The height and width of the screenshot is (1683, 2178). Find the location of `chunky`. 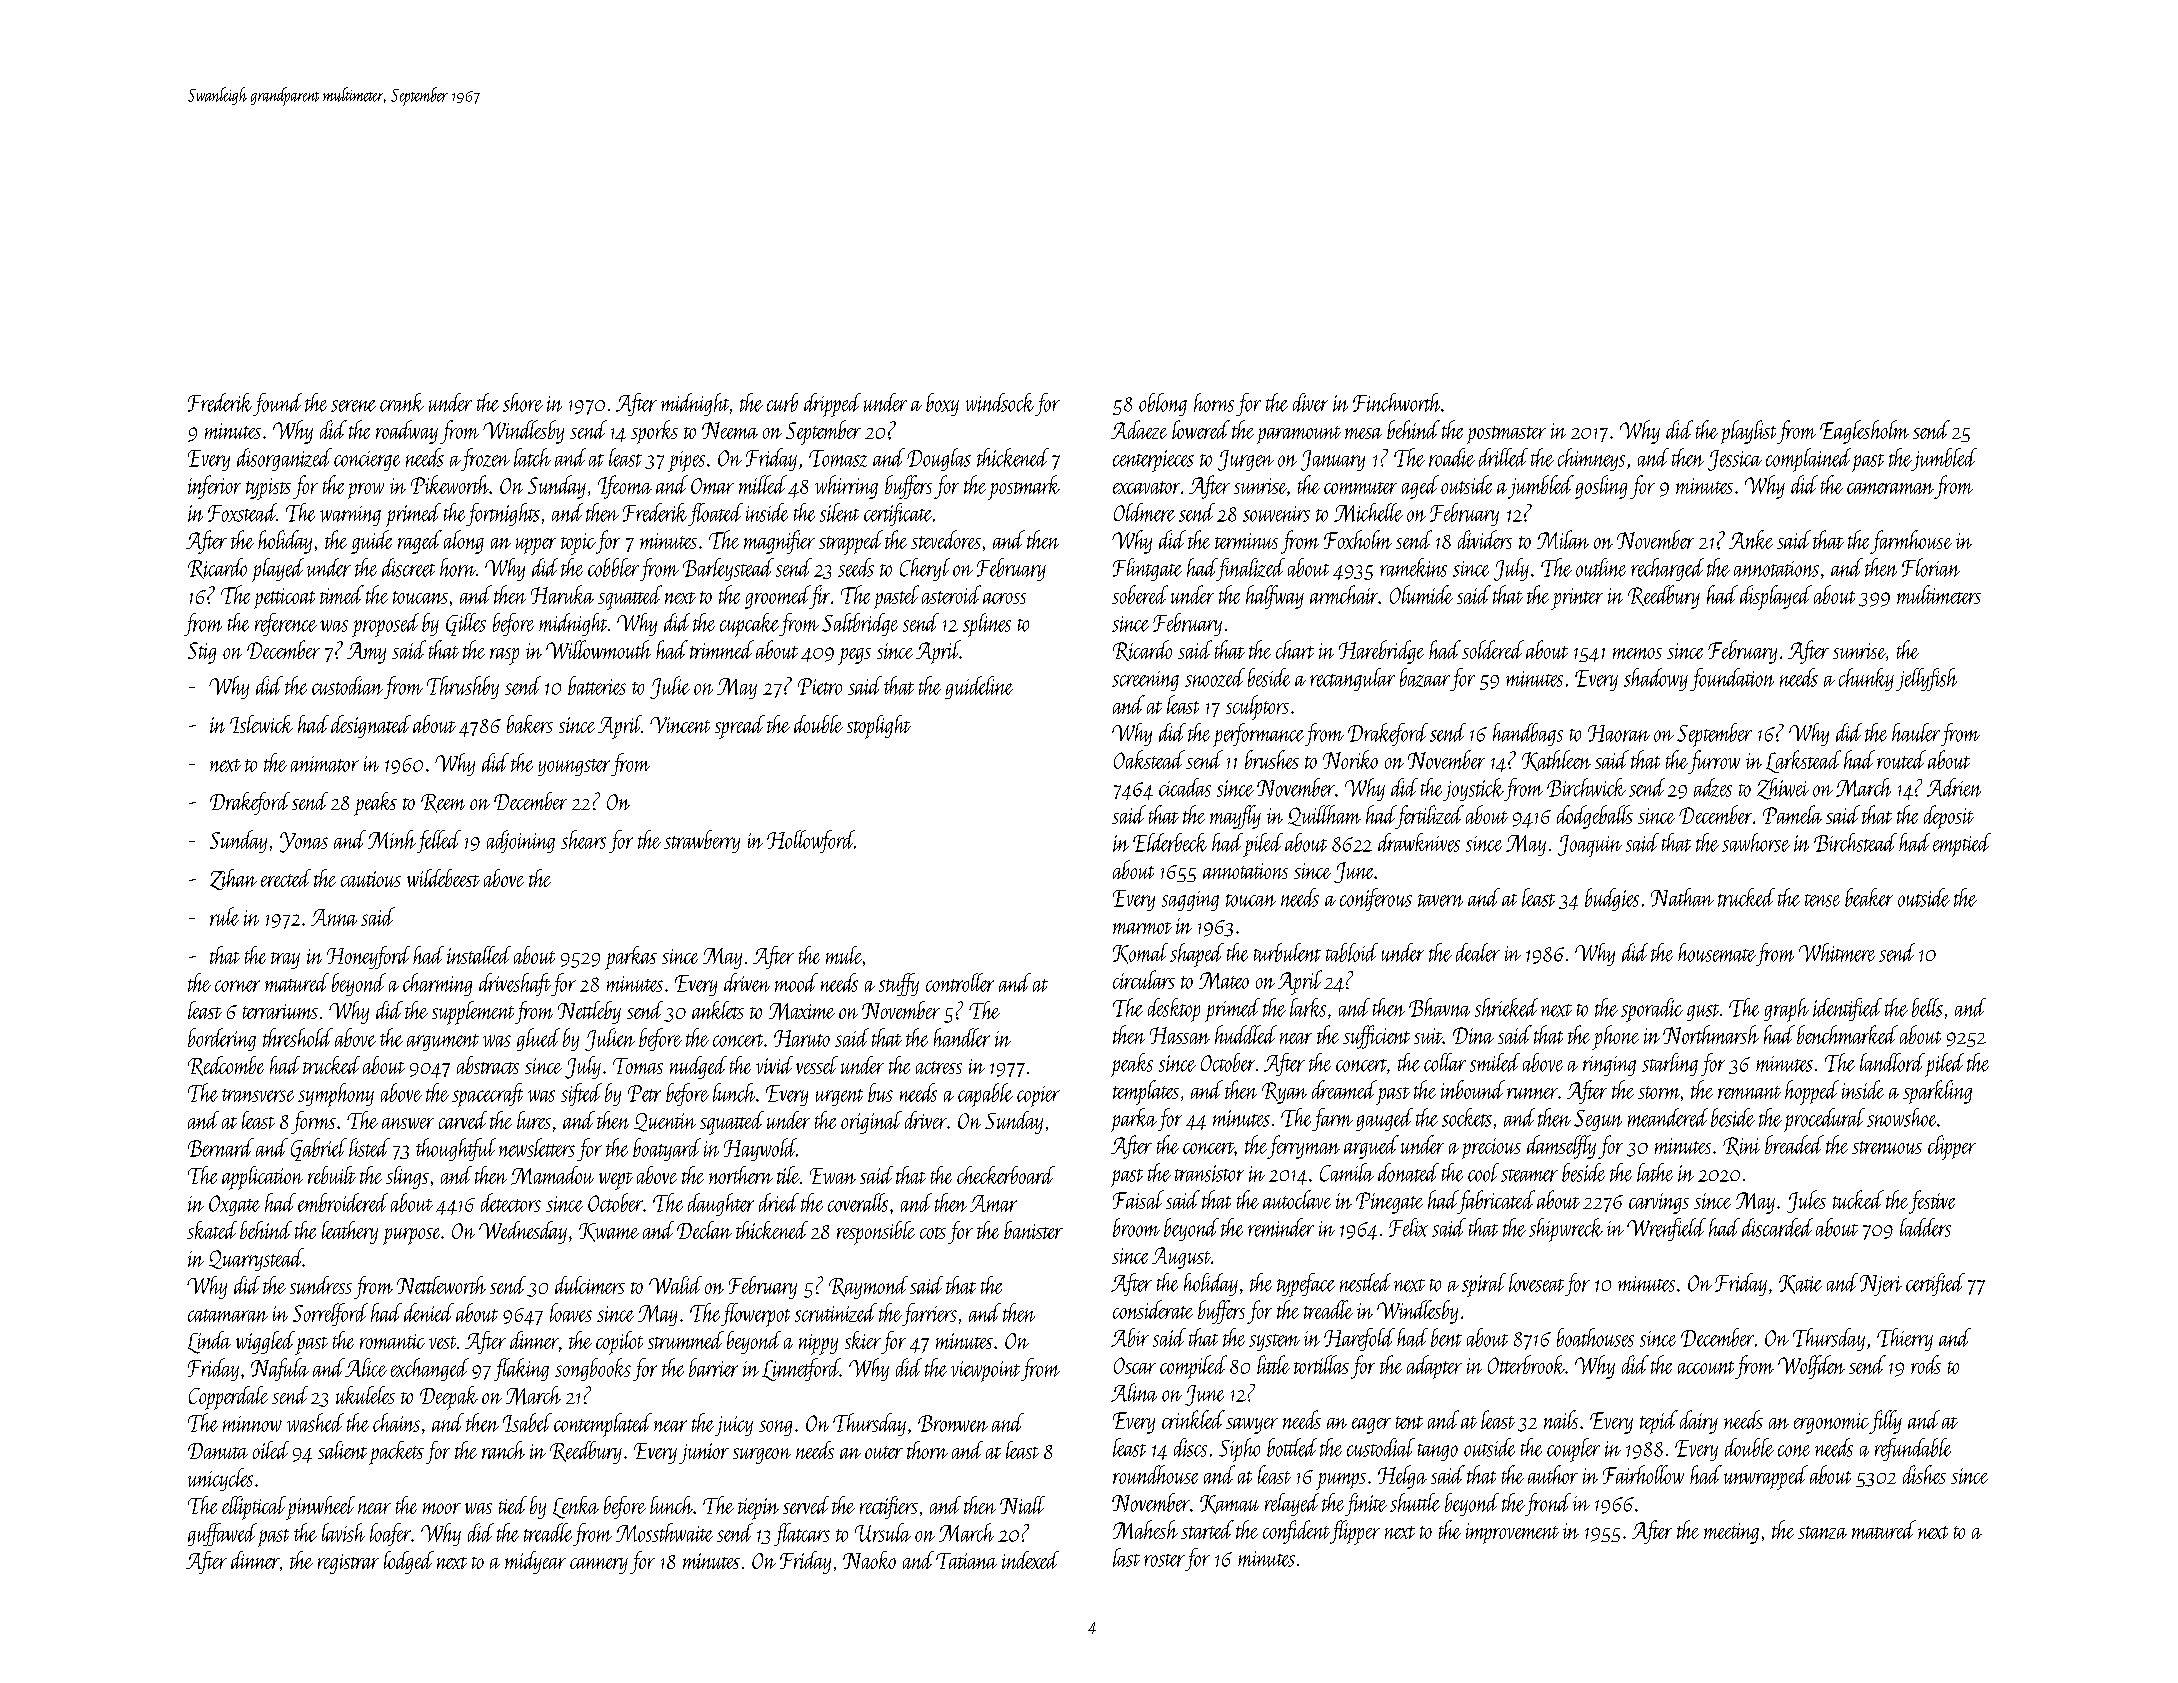

chunky is located at coordinates (1866, 679).
